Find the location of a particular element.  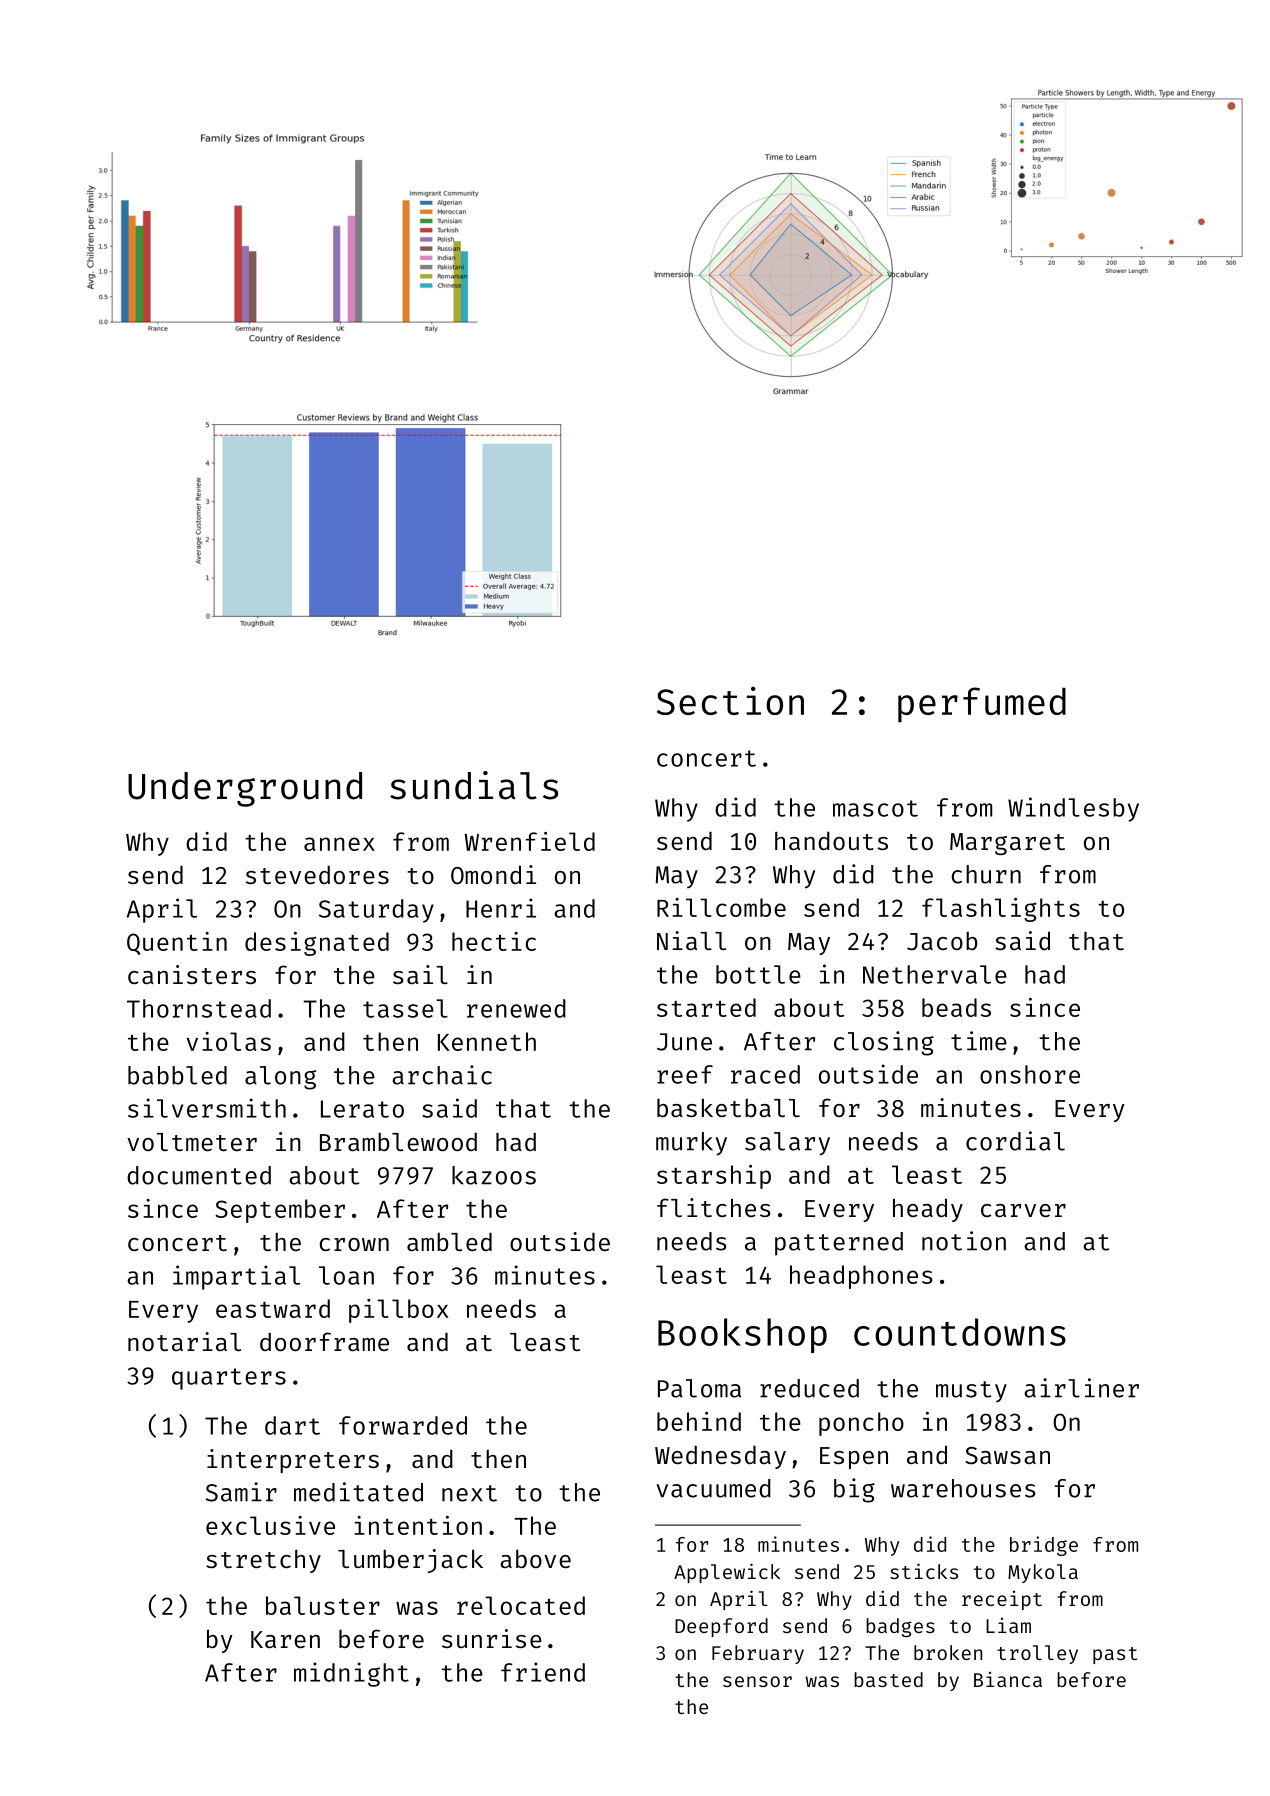

Kenneth is located at coordinates (487, 1041).
